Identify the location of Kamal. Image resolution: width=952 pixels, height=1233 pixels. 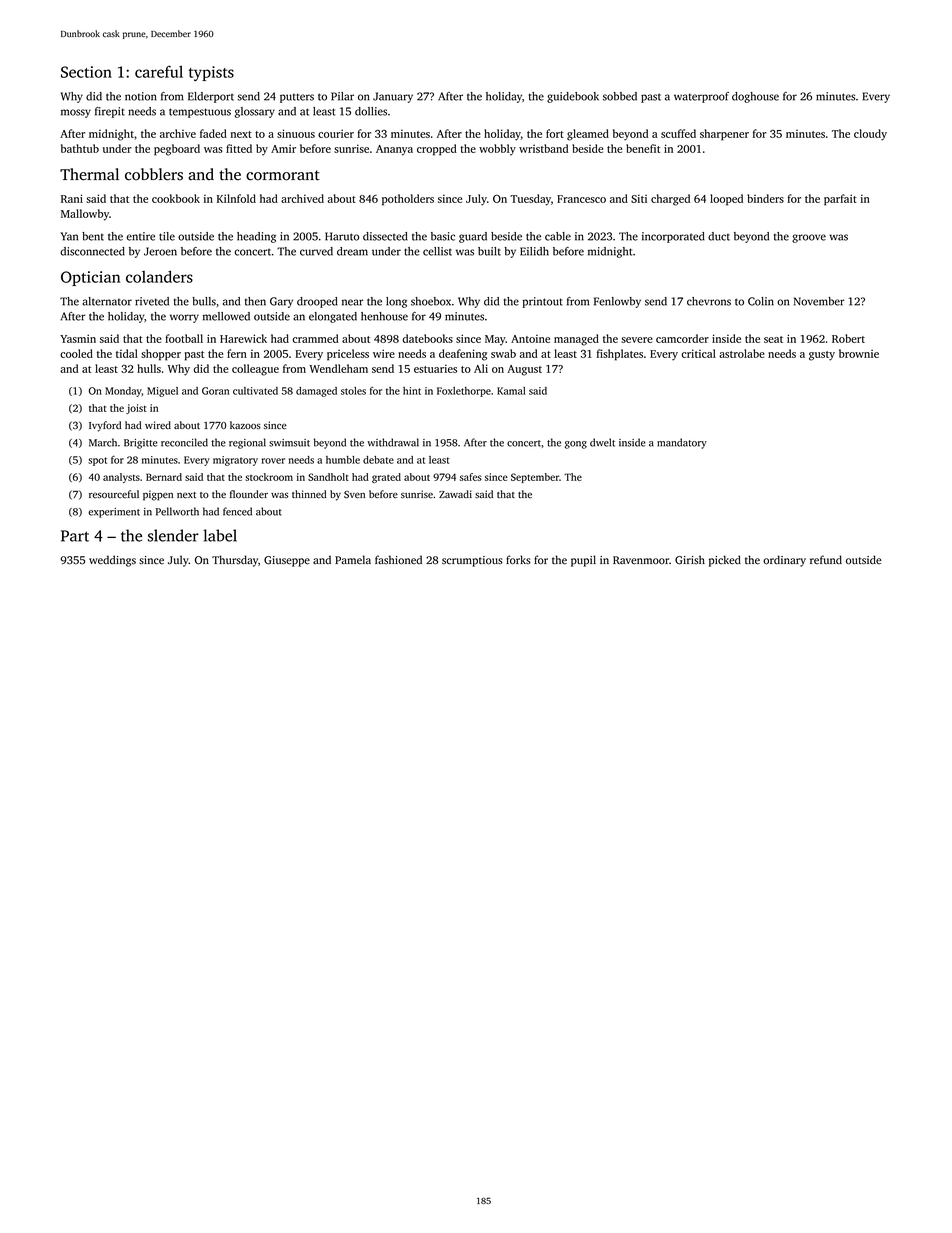
(511, 391).
